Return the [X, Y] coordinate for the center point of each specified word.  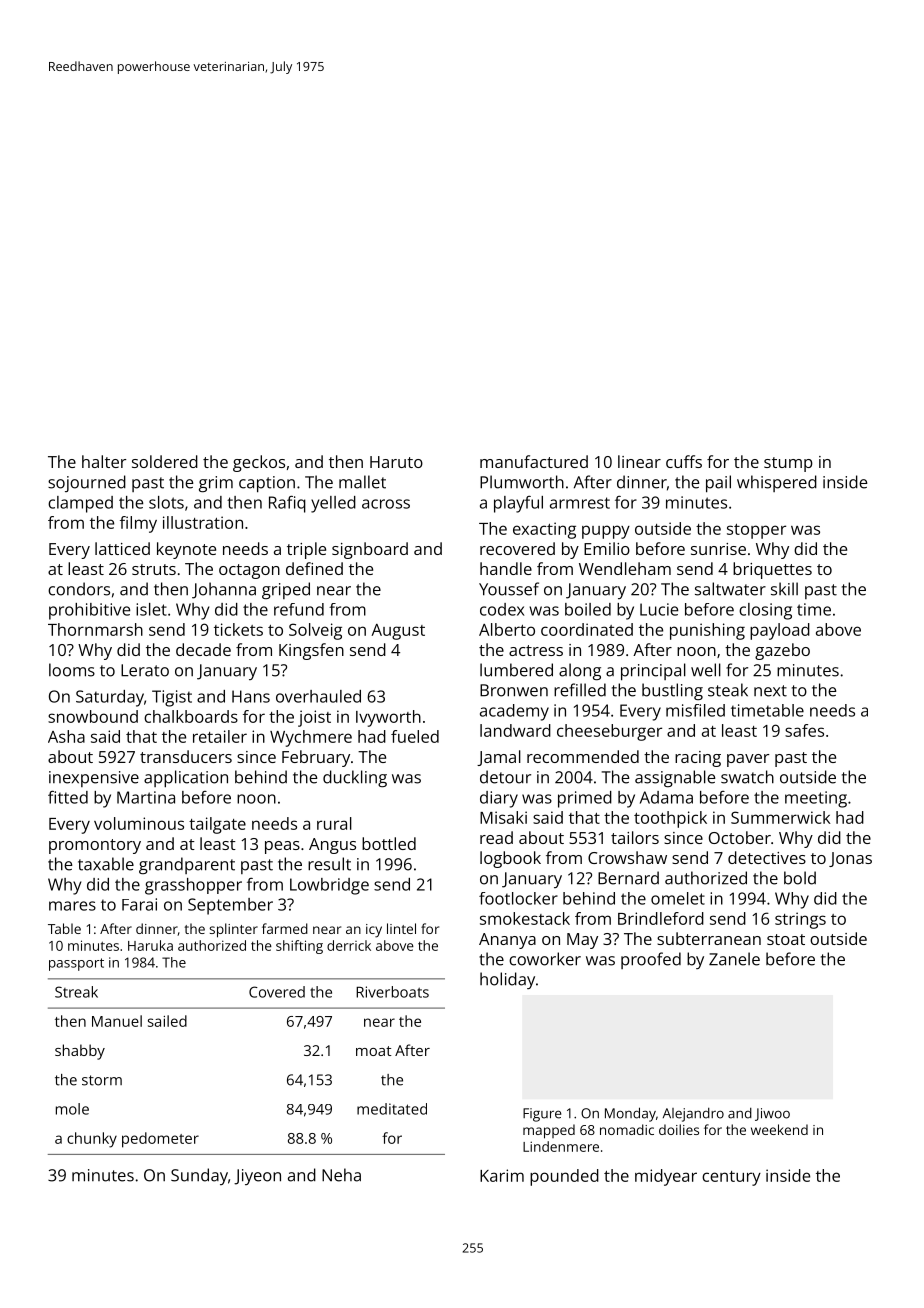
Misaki [503, 817]
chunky [92, 1140]
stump [788, 464]
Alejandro [693, 1115]
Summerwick [781, 817]
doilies [679, 1129]
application [186, 779]
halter [104, 461]
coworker [545, 959]
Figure [542, 1115]
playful [518, 504]
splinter [233, 930]
